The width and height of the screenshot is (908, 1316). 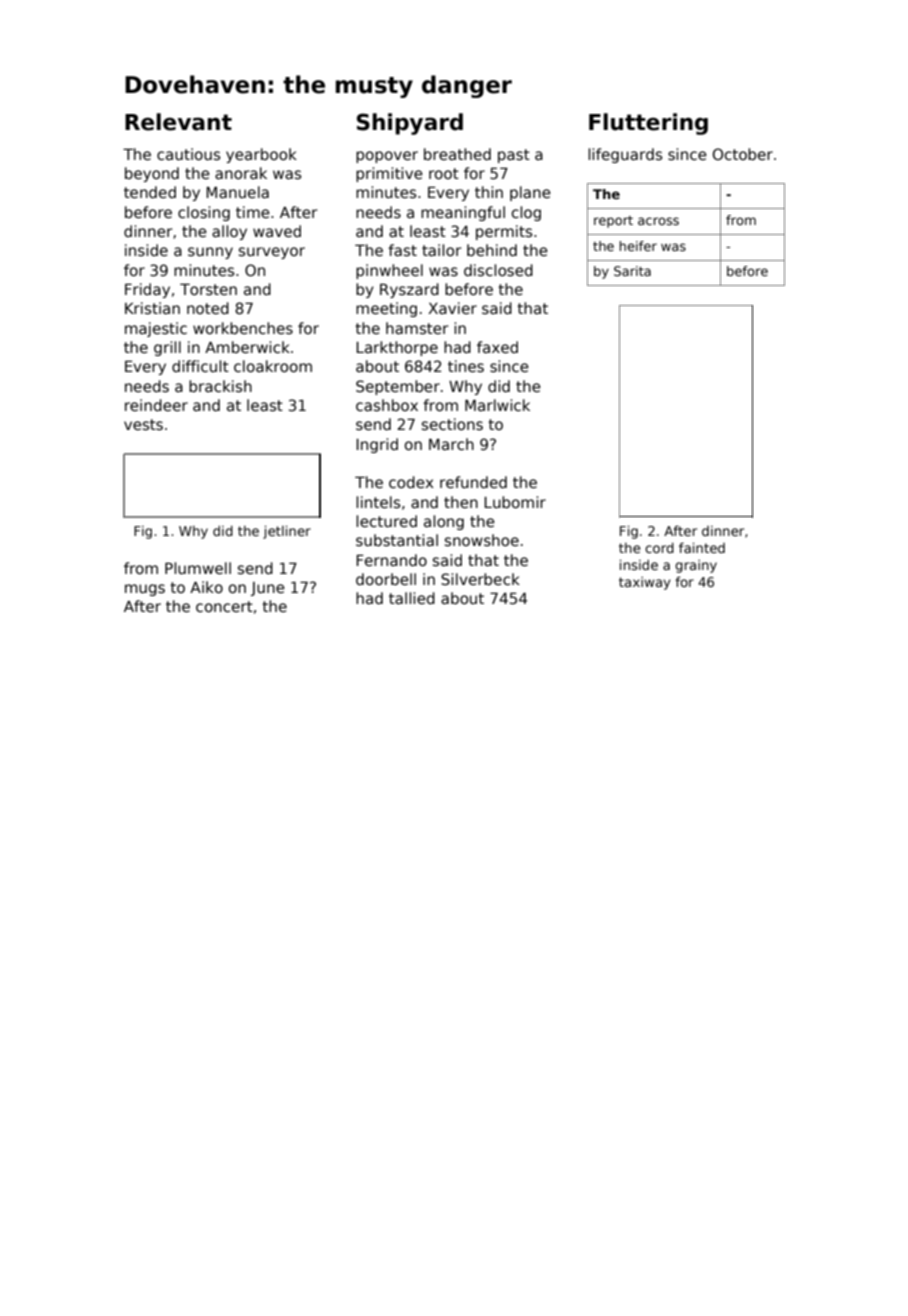 I want to click on Ingrid, so click(x=377, y=445).
